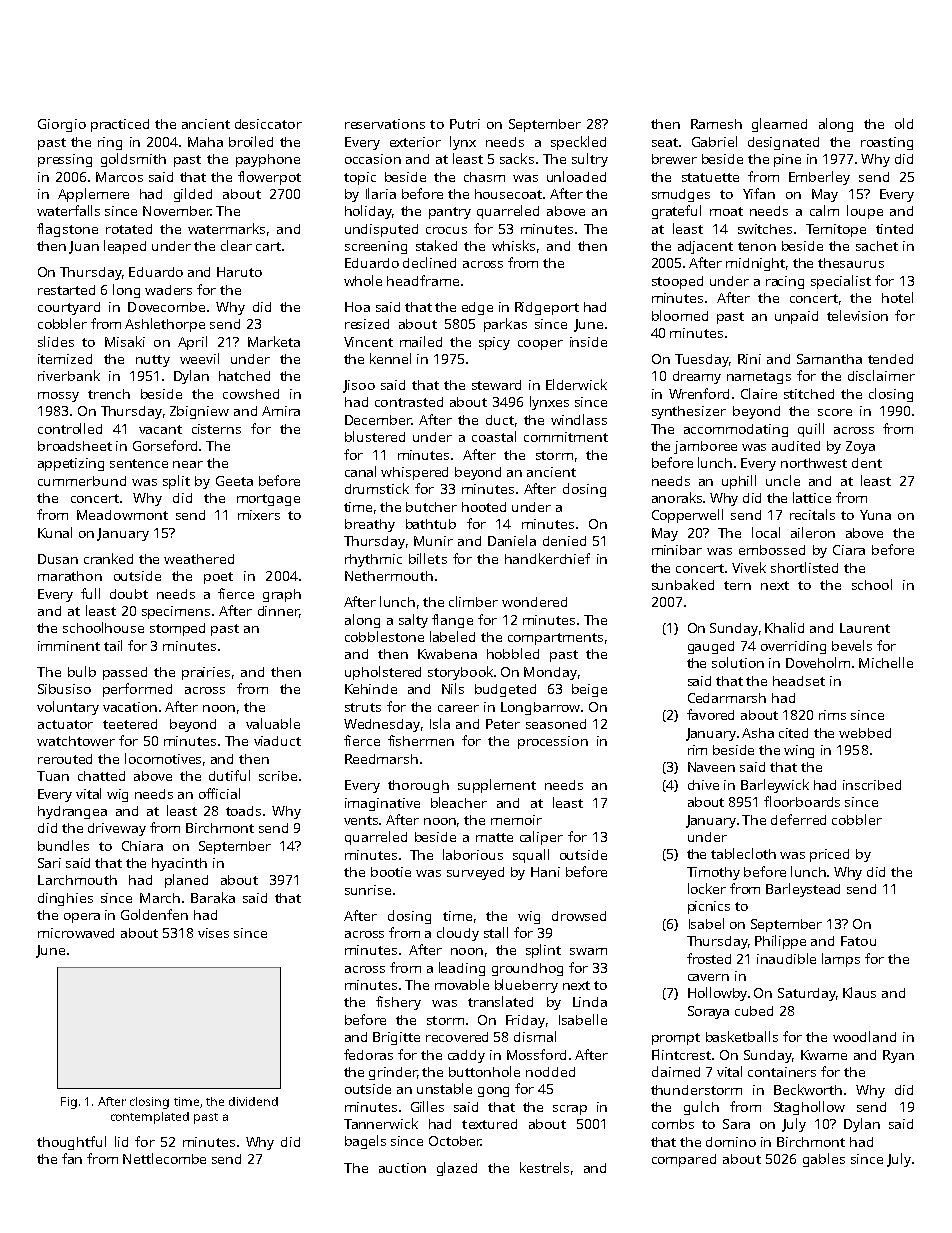 Image resolution: width=952 pixels, height=1233 pixels. I want to click on procession, so click(553, 742).
